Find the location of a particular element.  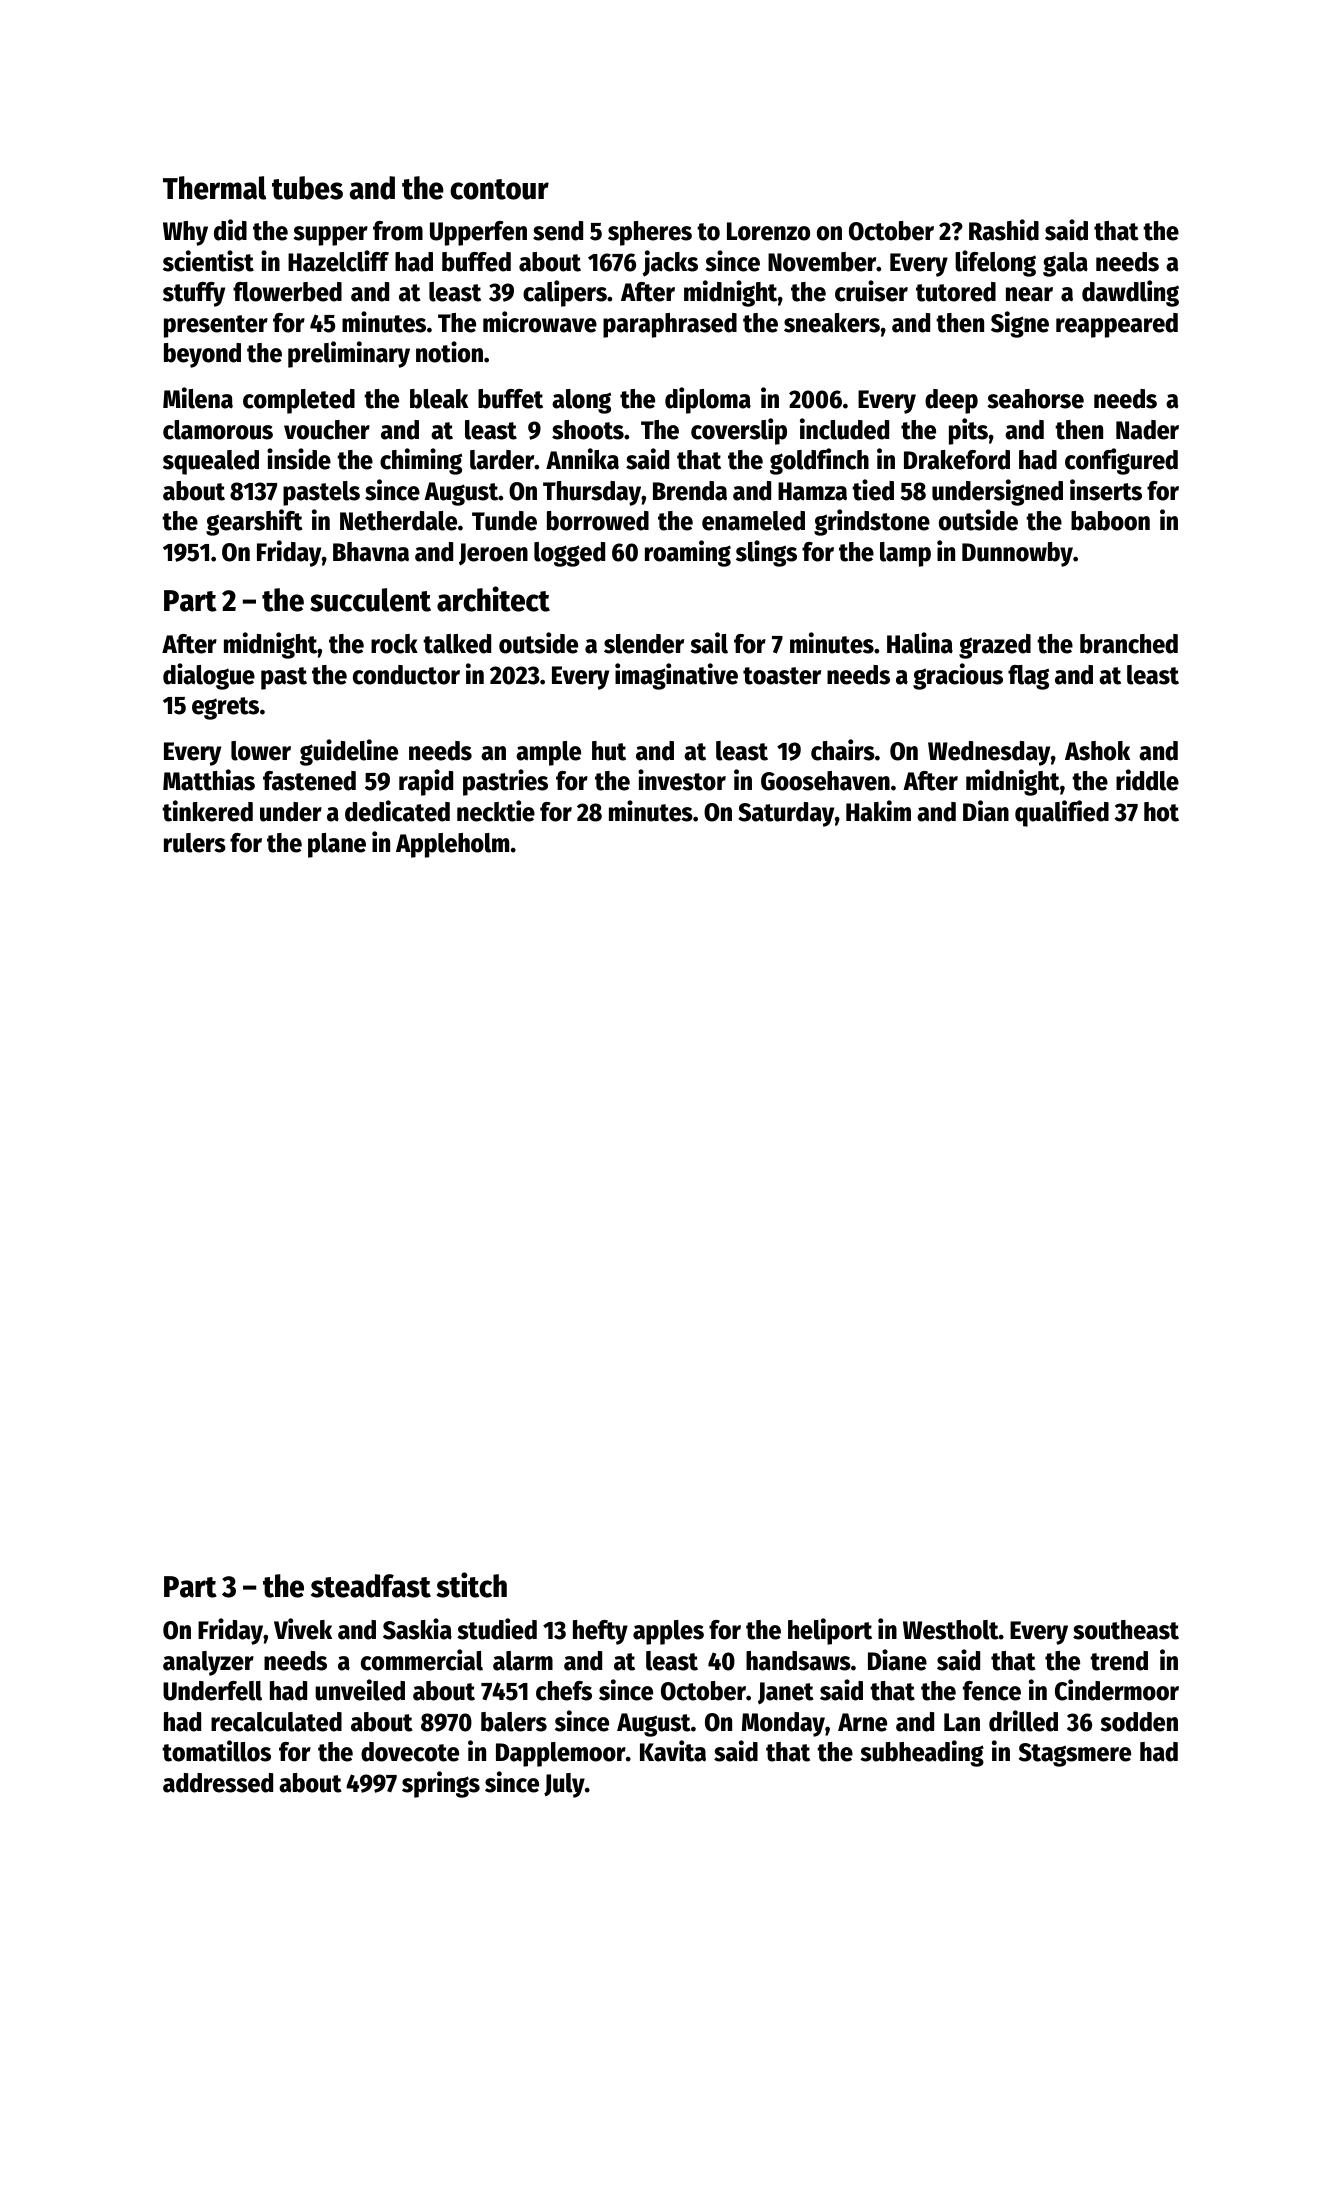

steadfast is located at coordinates (371, 1586).
